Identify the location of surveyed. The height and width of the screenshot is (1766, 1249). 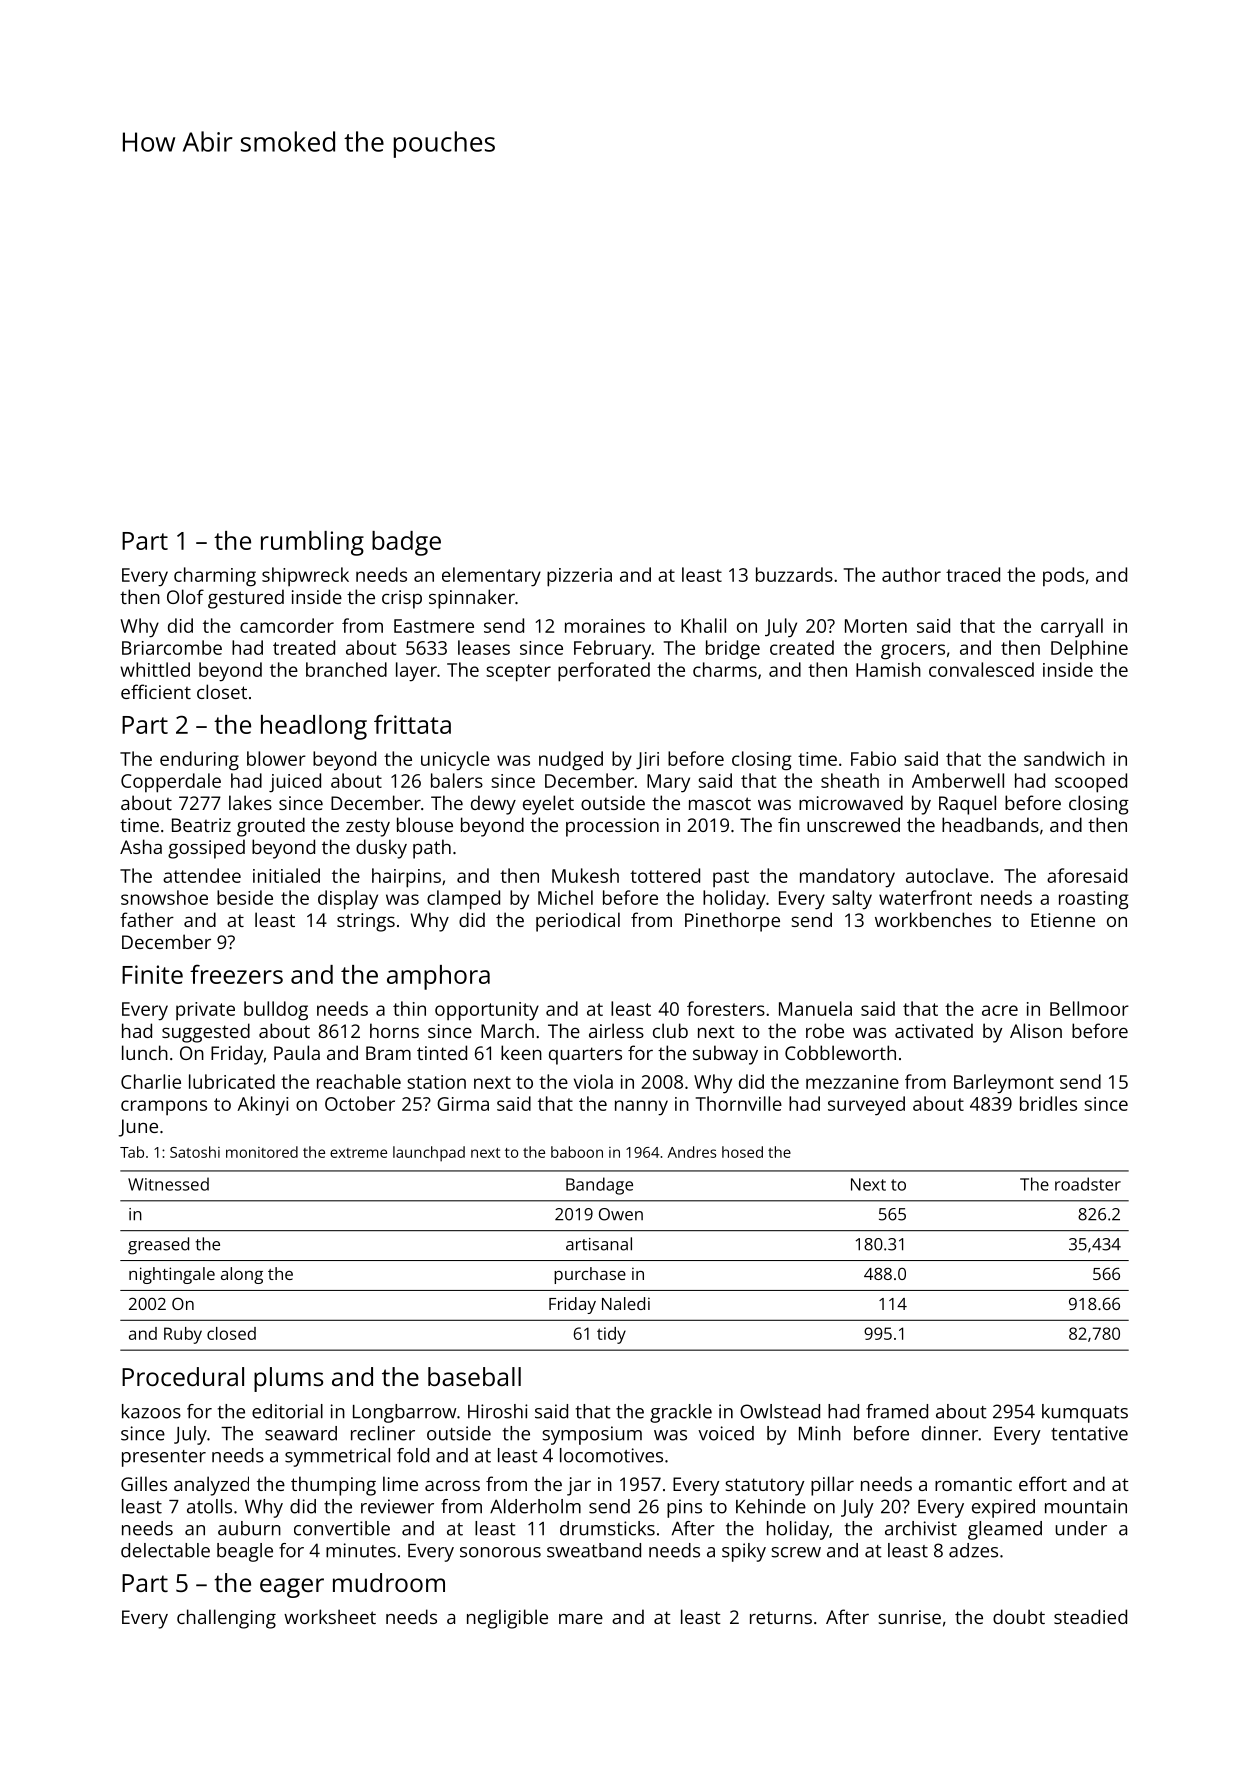
(866, 1106).
